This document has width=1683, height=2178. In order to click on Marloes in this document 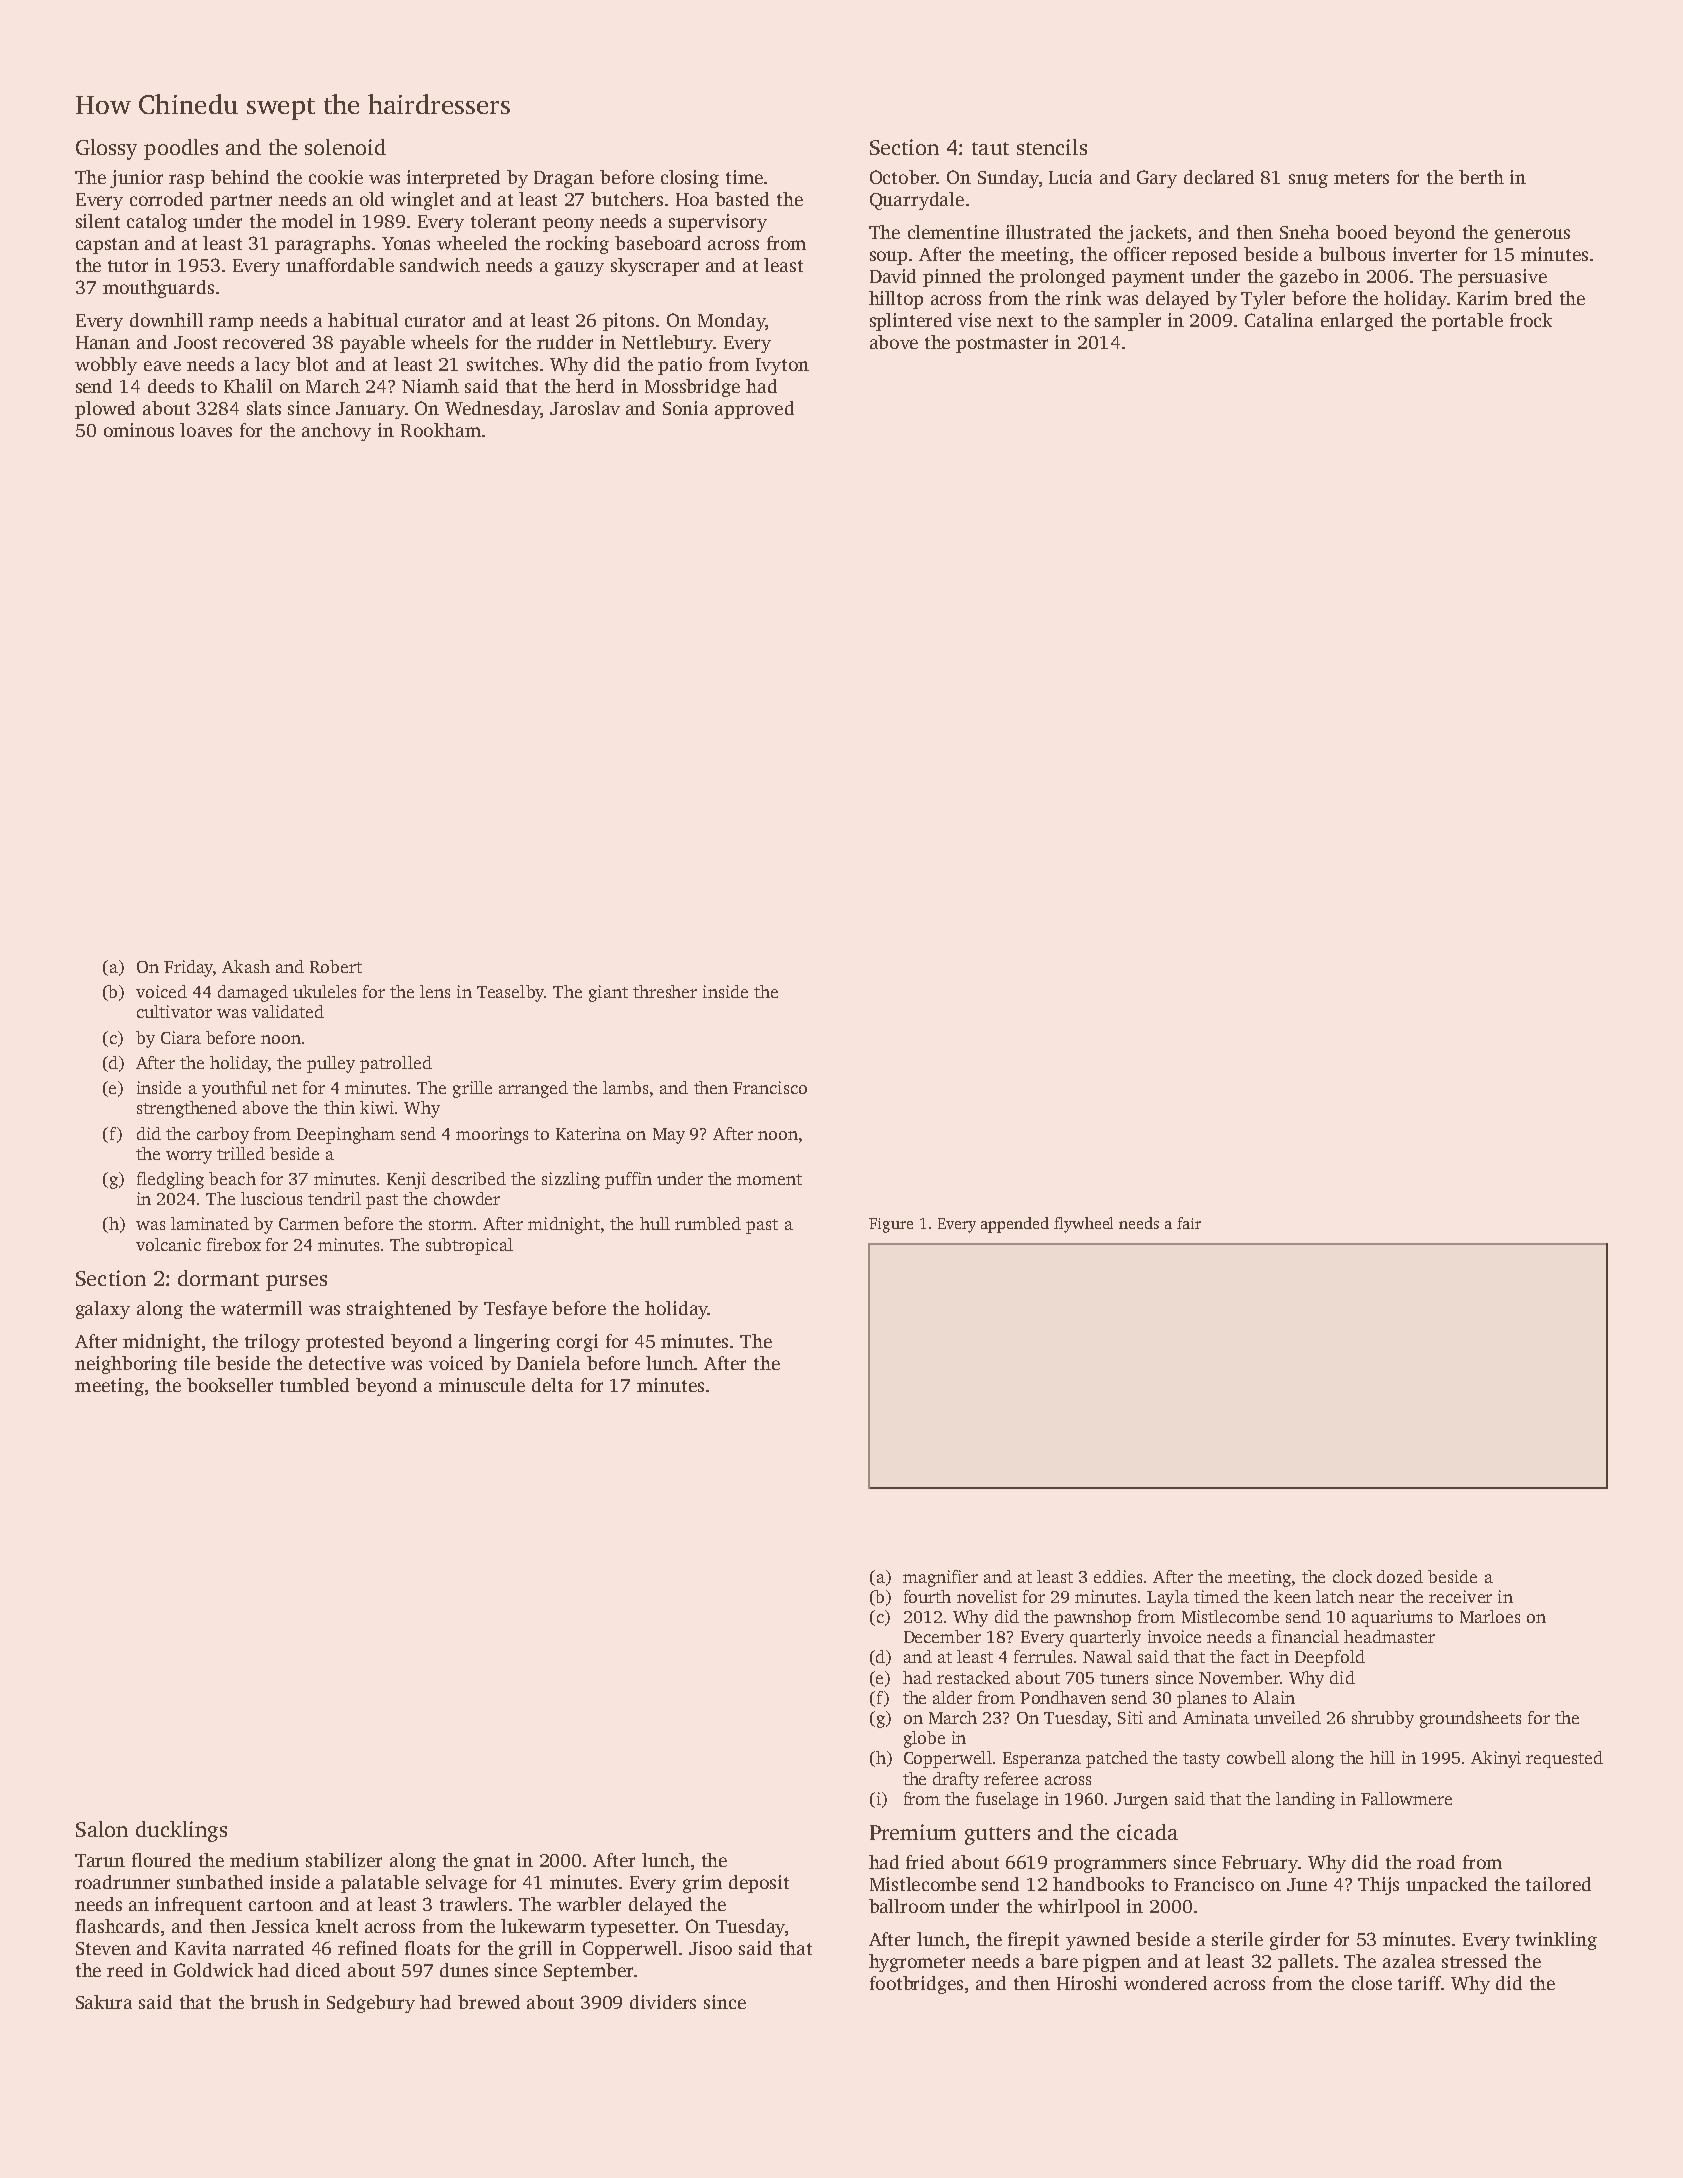, I will do `click(1490, 1616)`.
